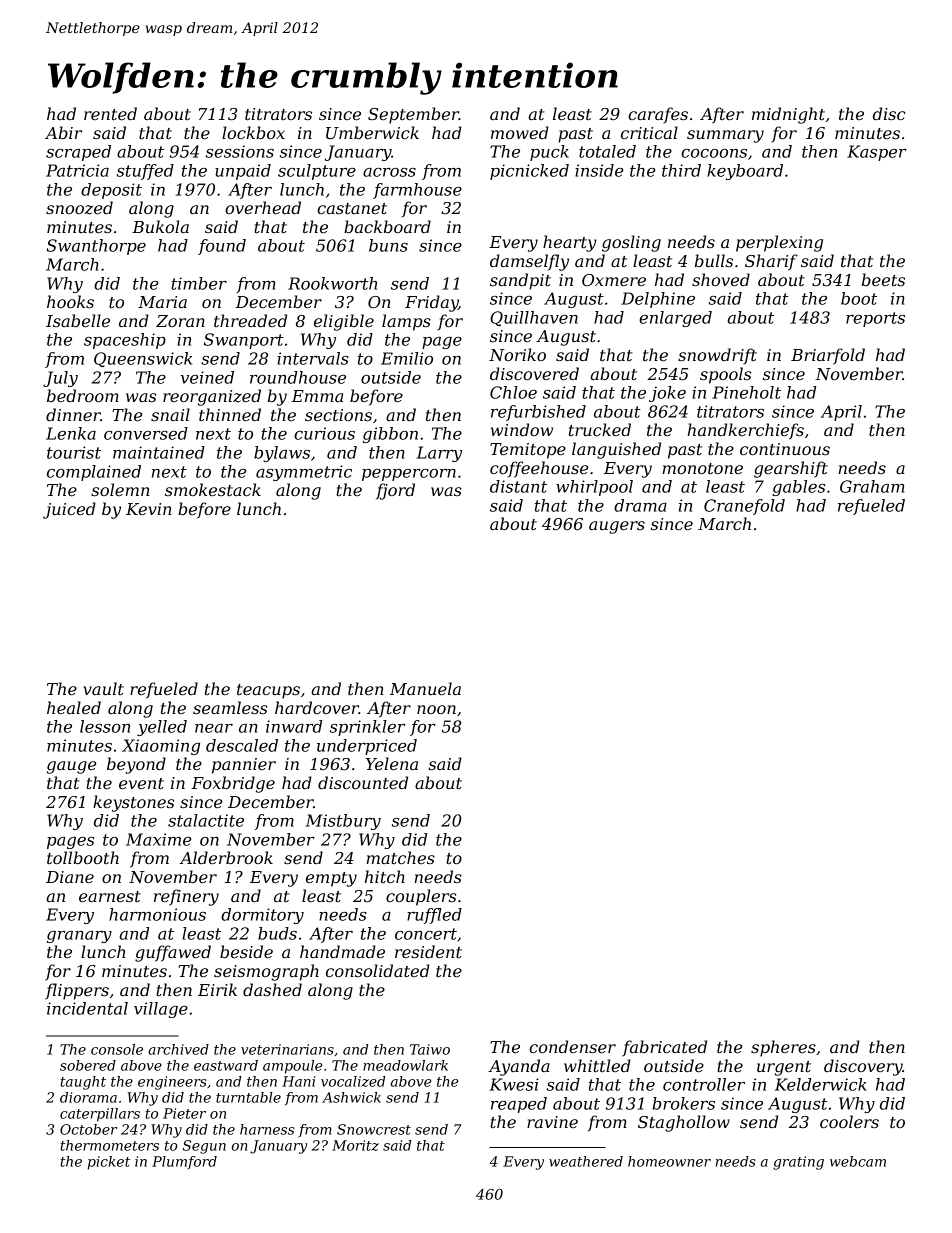 The image size is (952, 1233). What do you see at coordinates (184, 1113) in the screenshot?
I see `Pieter` at bounding box center [184, 1113].
